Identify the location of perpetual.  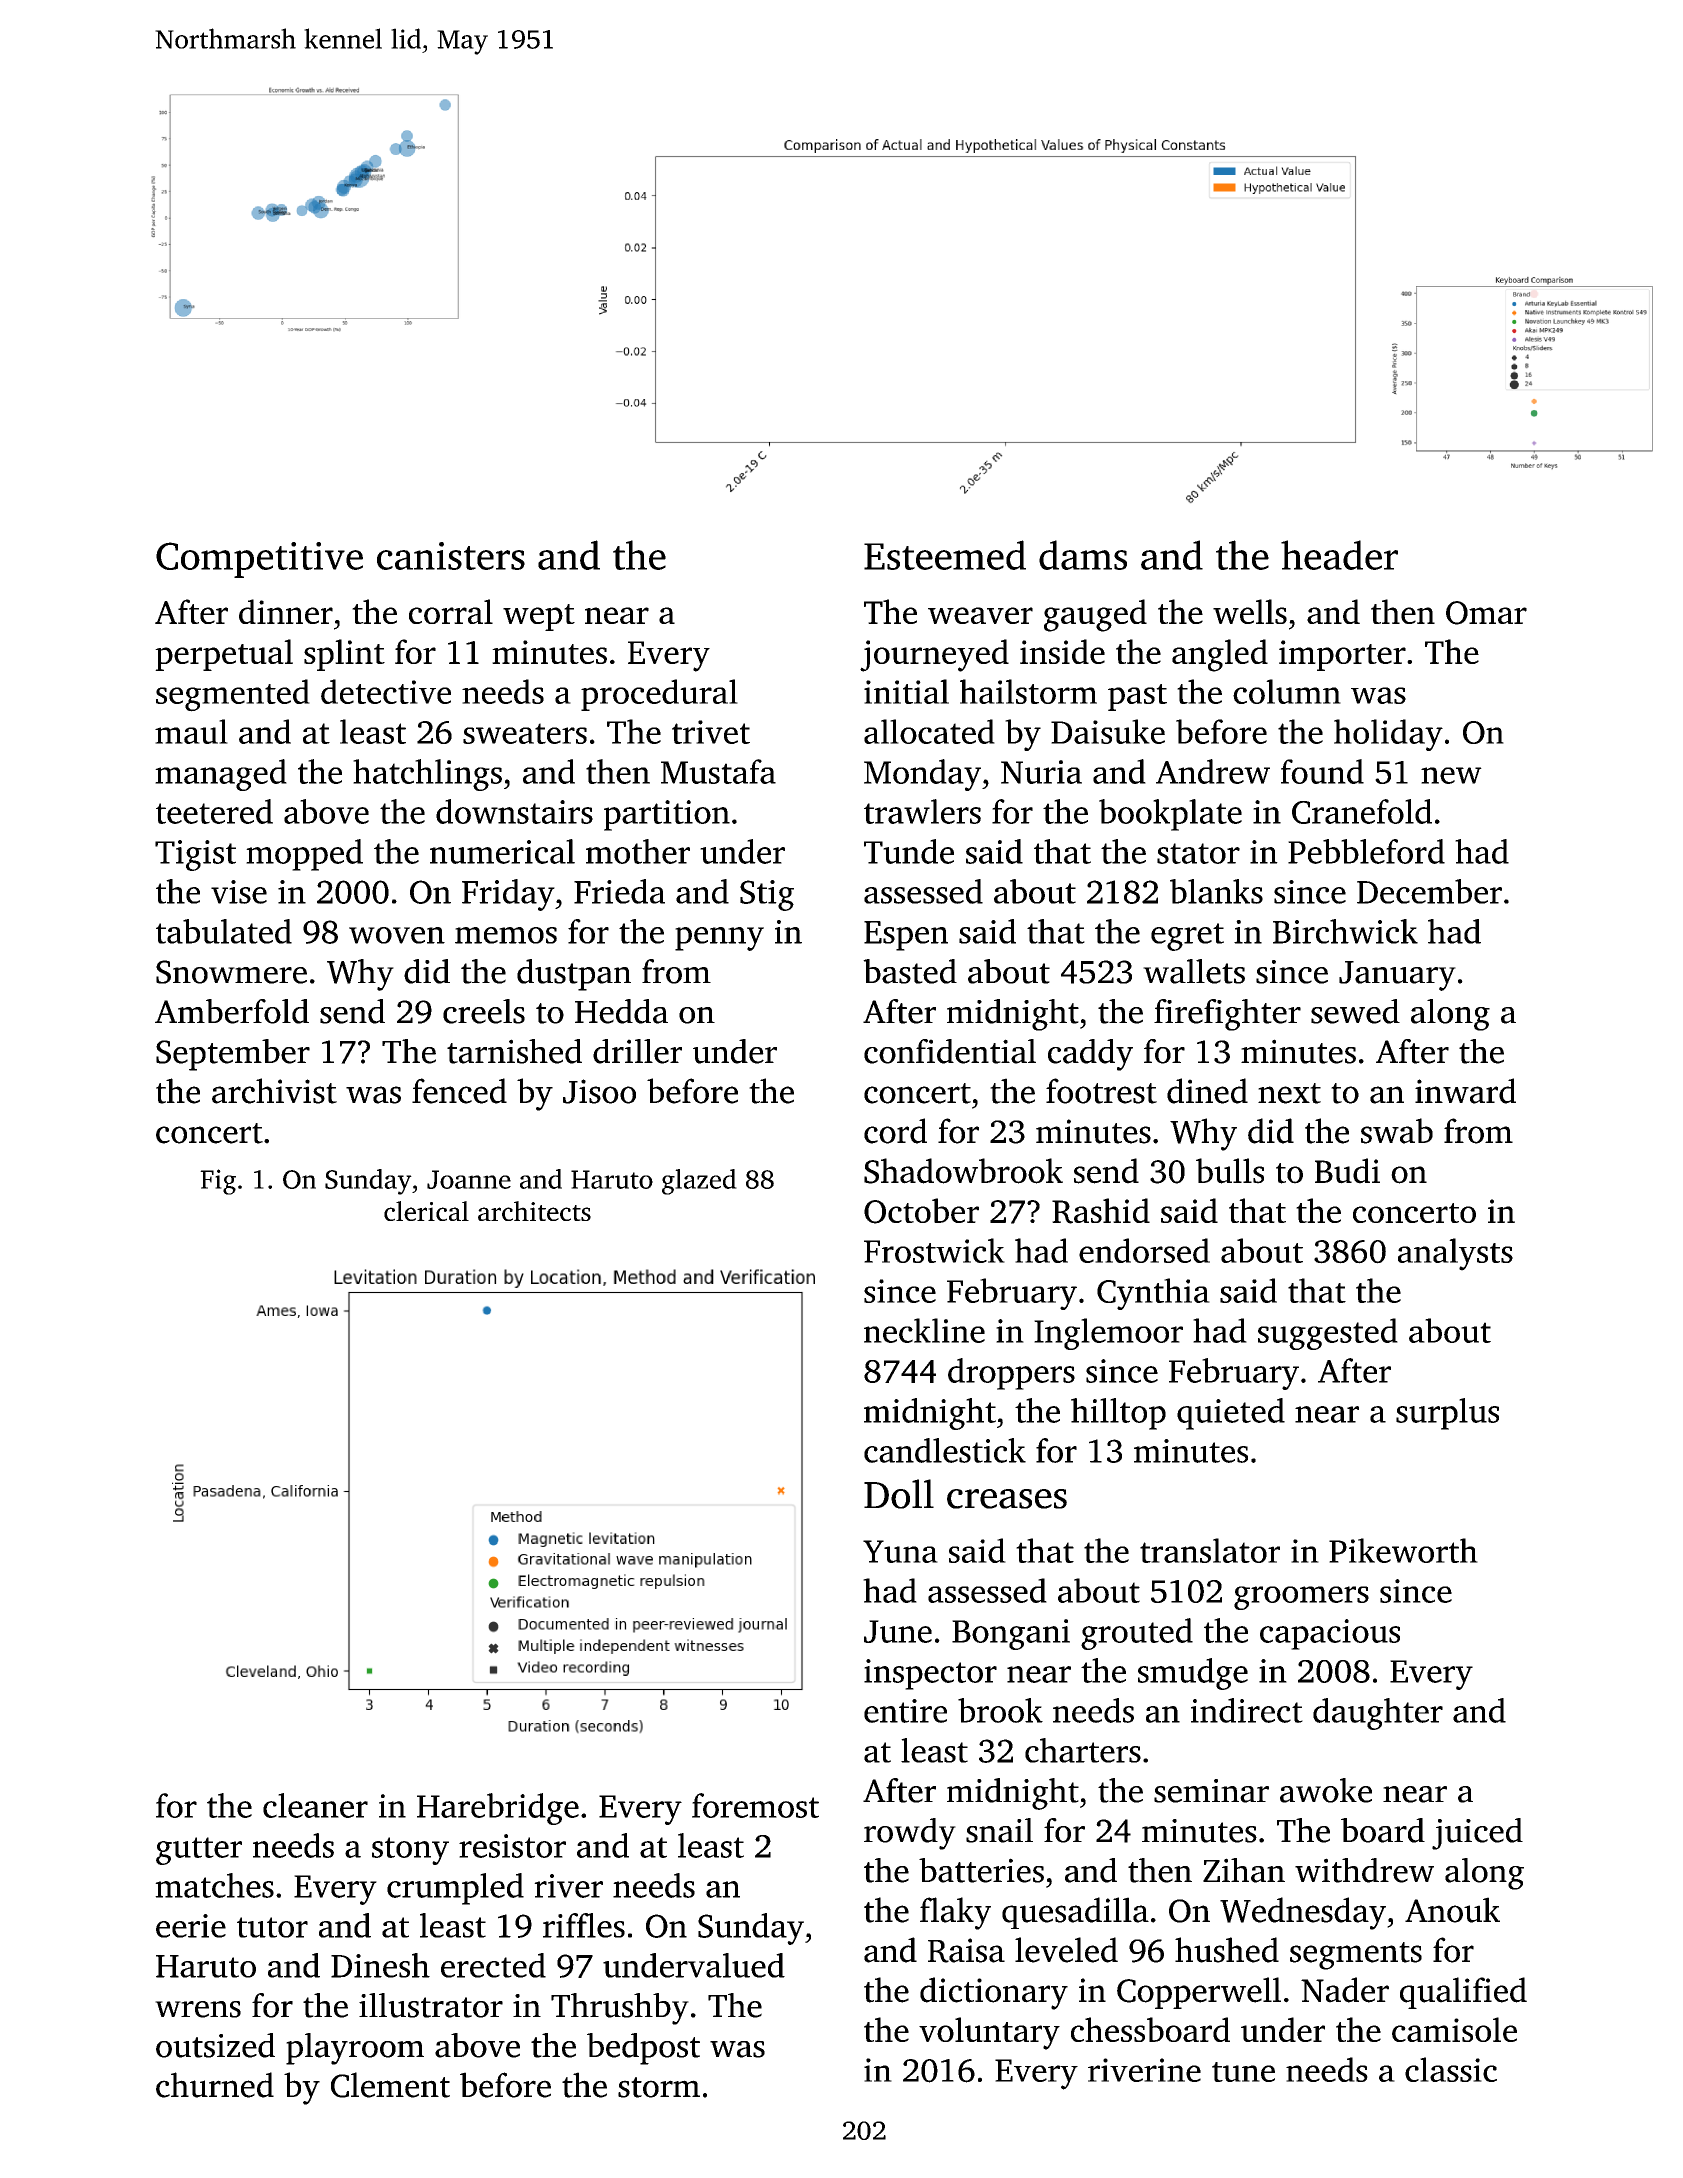
(224, 655).
